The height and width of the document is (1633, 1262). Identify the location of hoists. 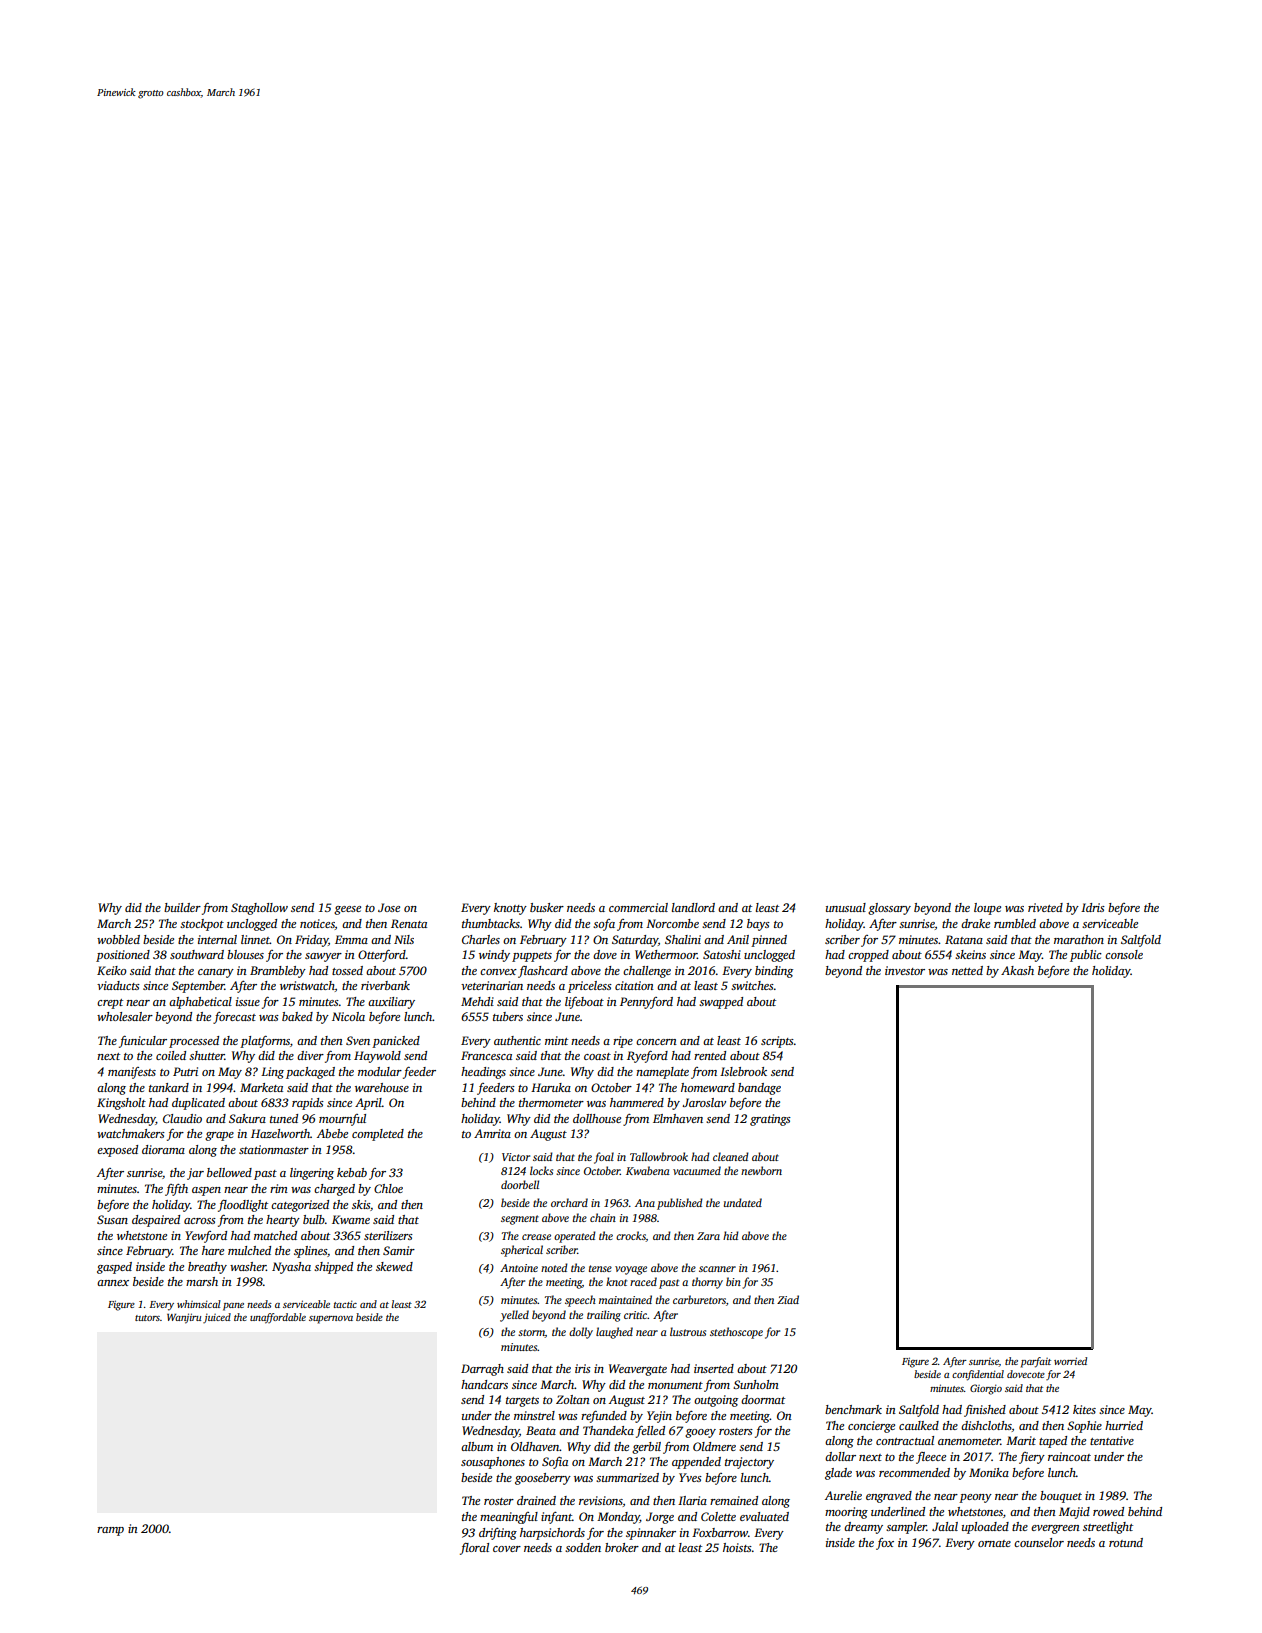
(737, 1547).
